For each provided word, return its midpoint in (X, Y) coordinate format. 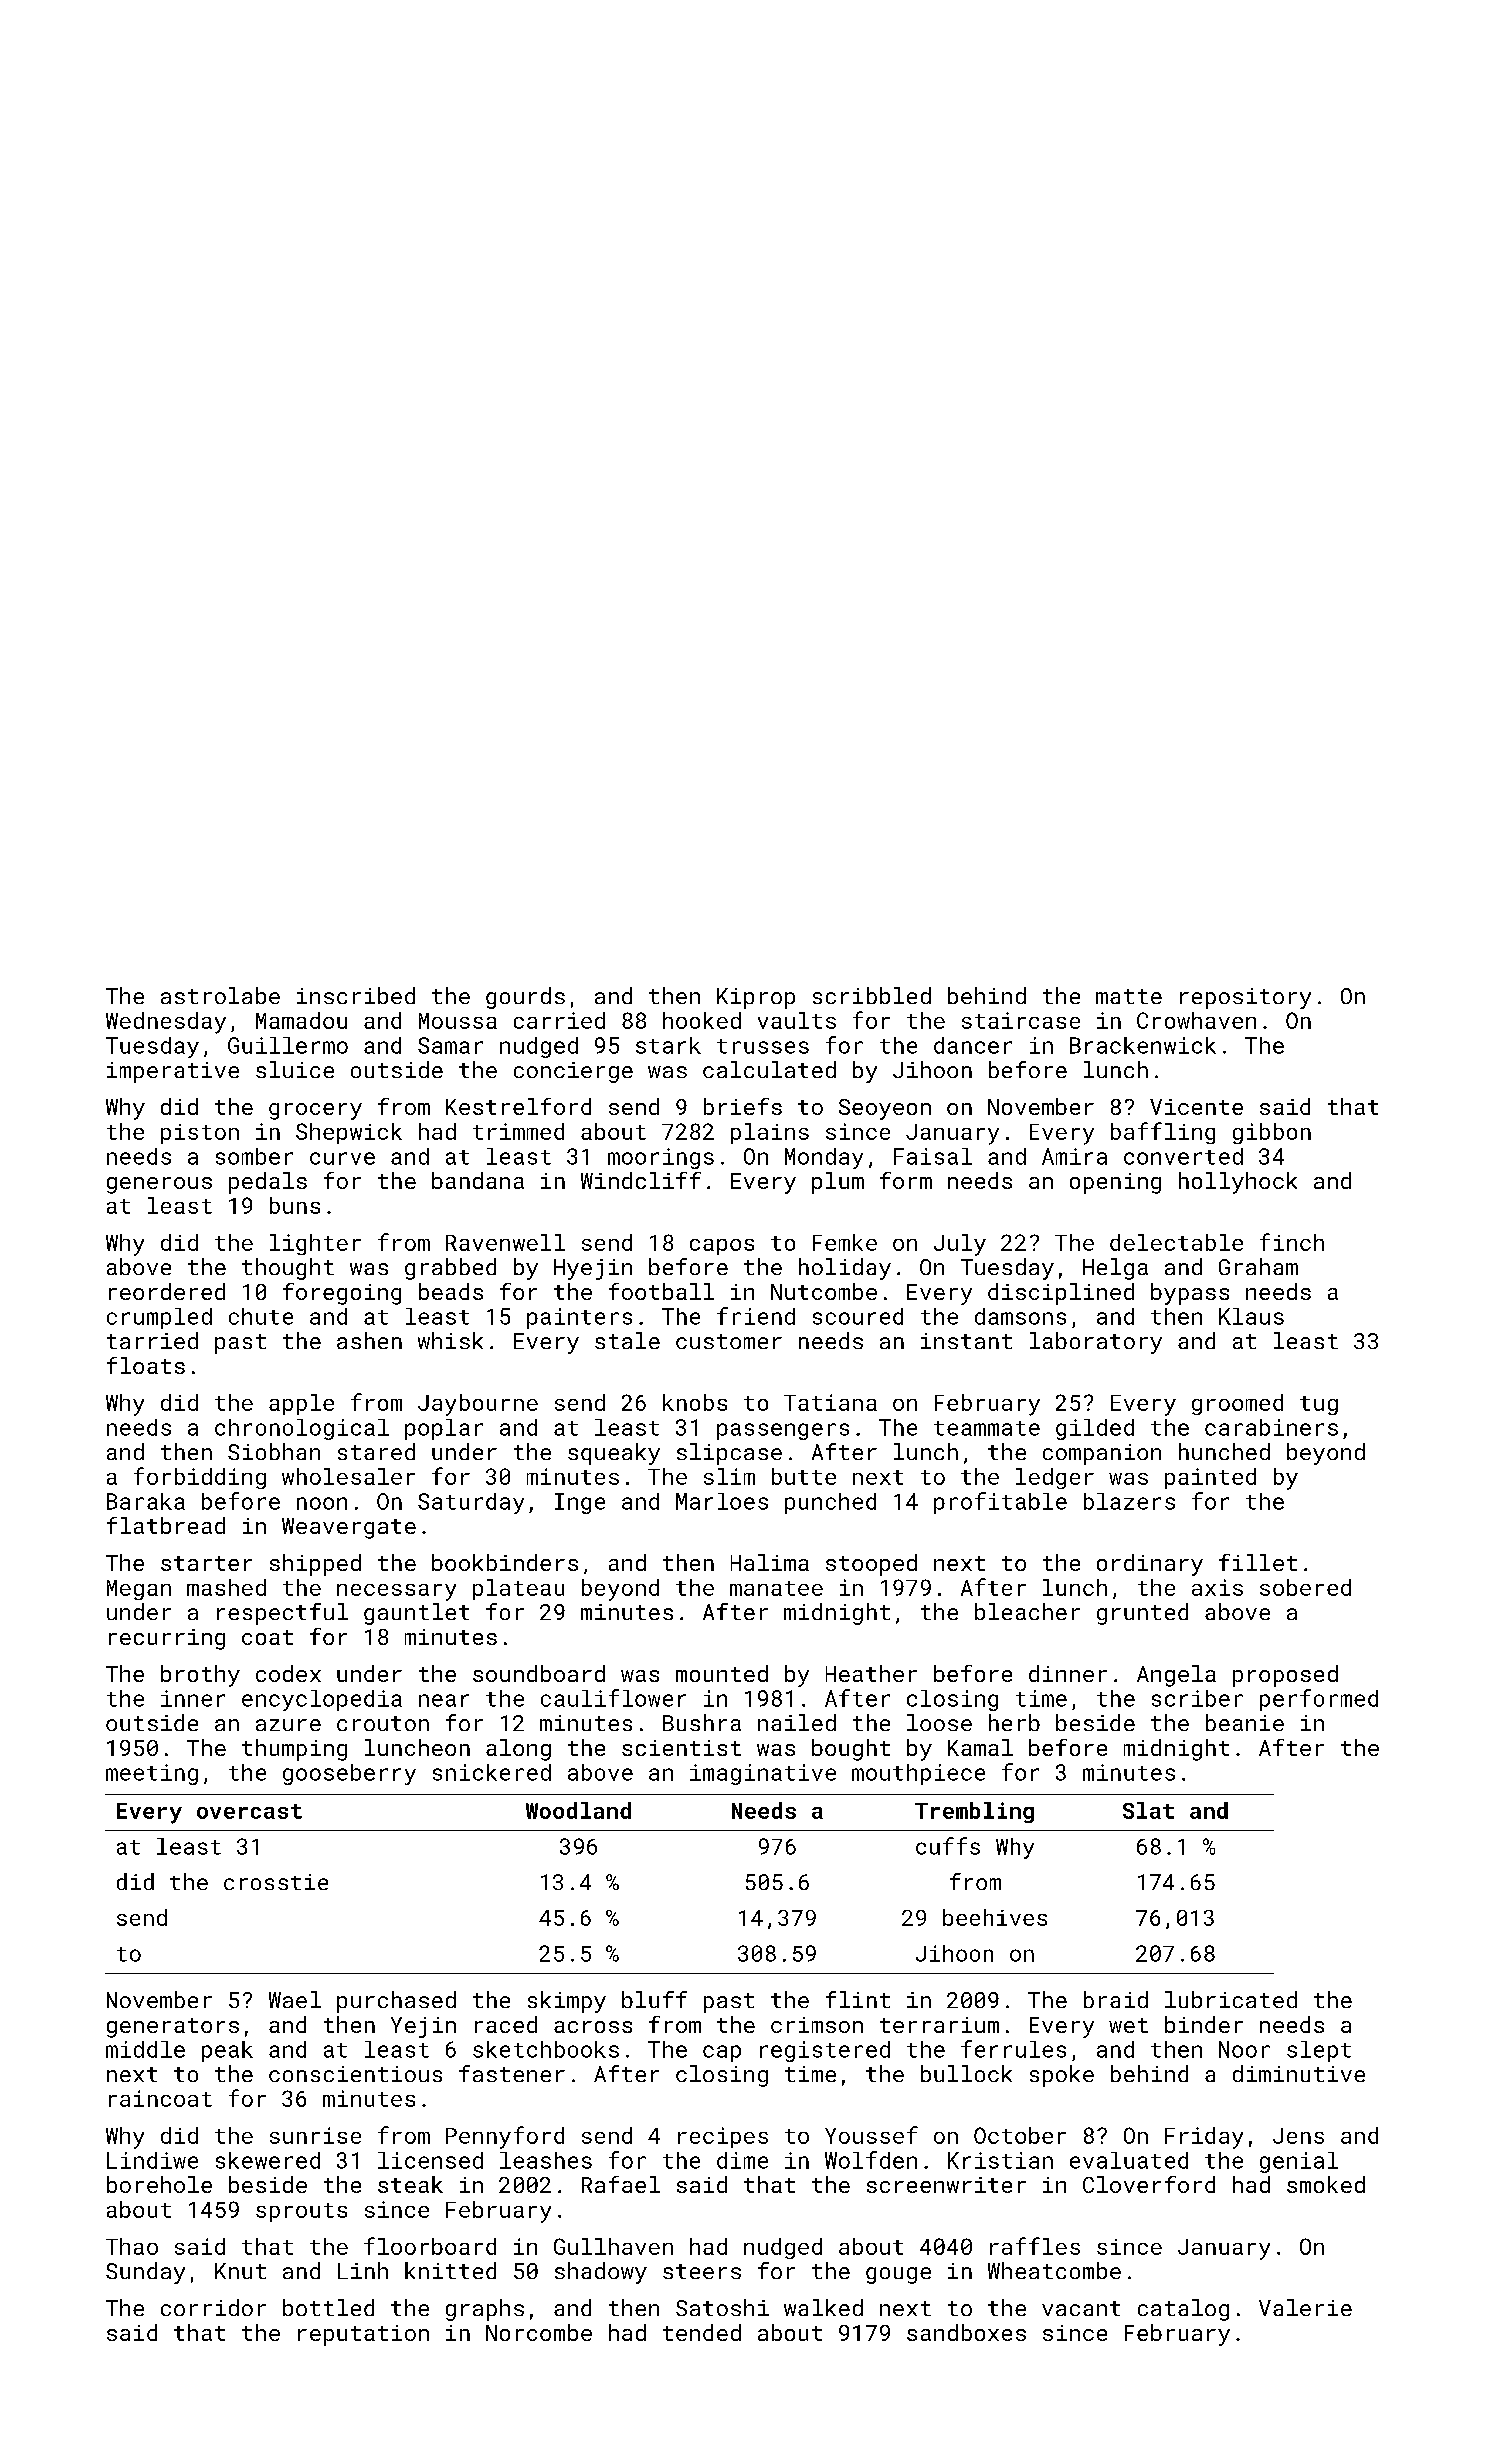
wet (1128, 2025)
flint (858, 1999)
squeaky (614, 1454)
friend (756, 1316)
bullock (966, 2073)
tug (1319, 1405)
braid (1116, 1999)
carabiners (1271, 1427)
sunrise (315, 2135)
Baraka (146, 1501)
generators (173, 2028)
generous (159, 1185)
